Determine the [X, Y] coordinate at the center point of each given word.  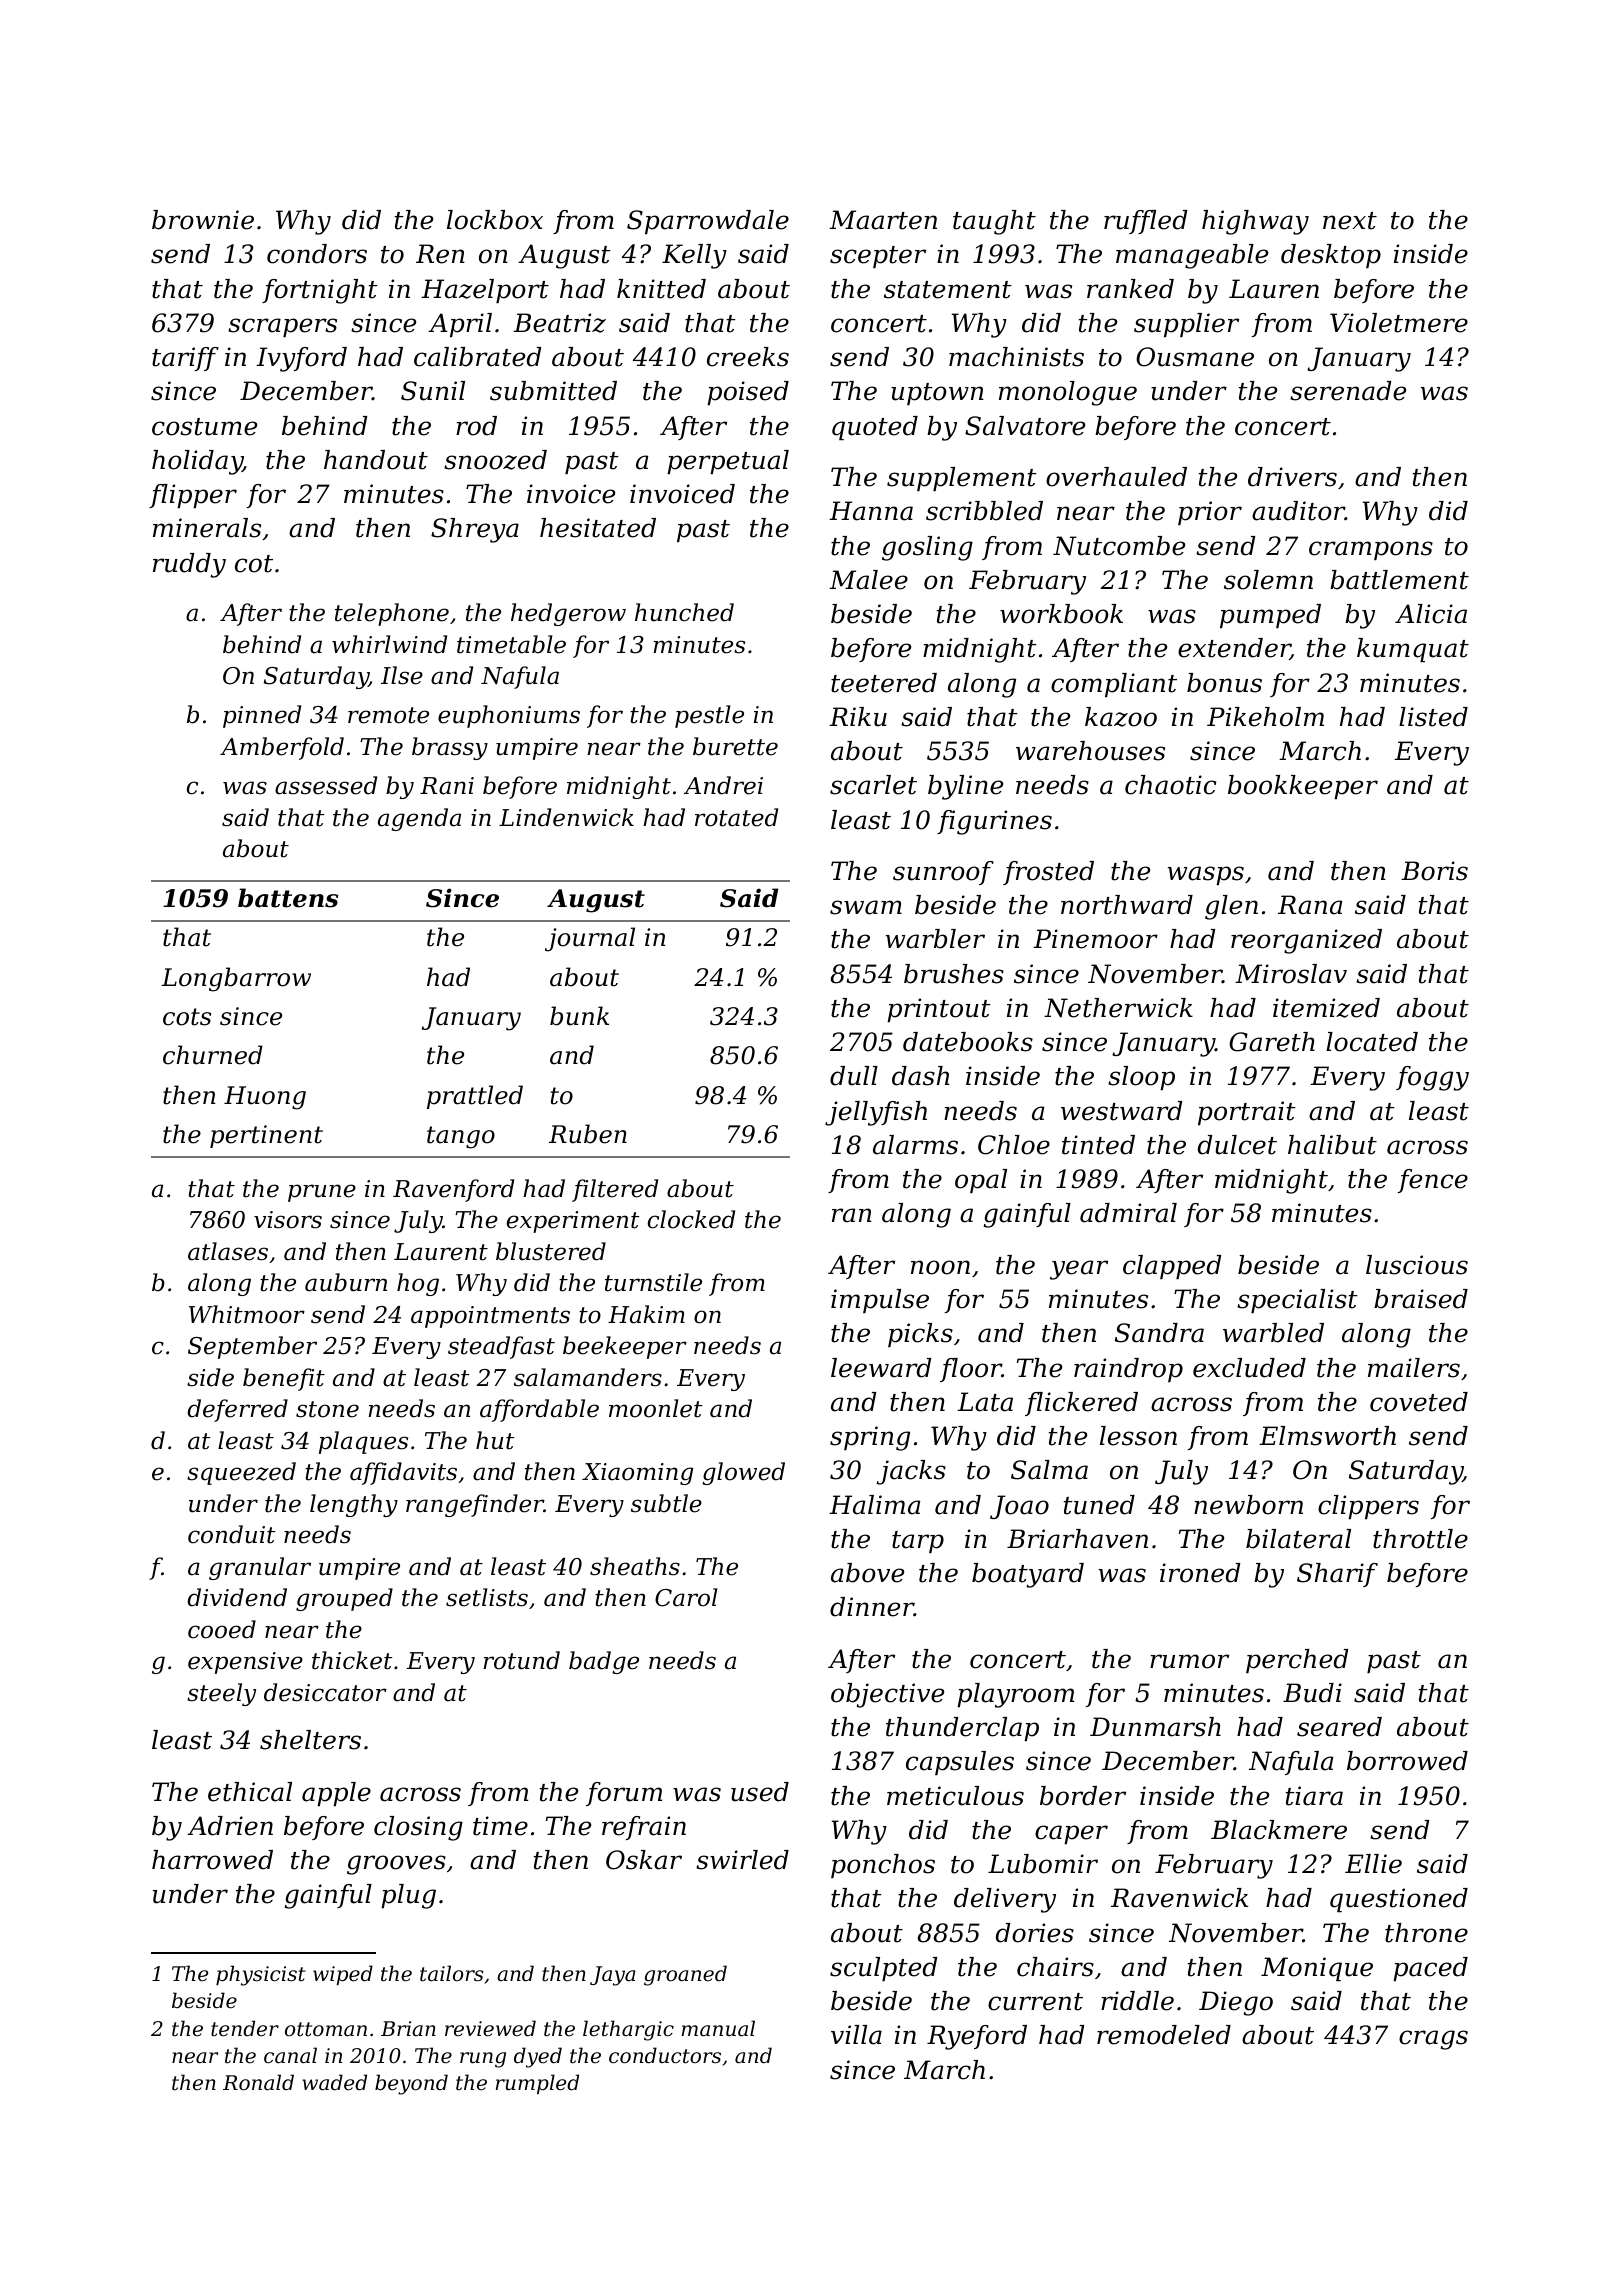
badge [604, 1662]
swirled [742, 1860]
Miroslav [1291, 974]
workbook [1061, 614]
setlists [487, 1597]
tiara [1314, 1796]
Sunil [433, 391]
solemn [1268, 580]
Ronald [258, 2082]
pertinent [266, 1136]
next [1350, 221]
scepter [878, 257]
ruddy [189, 565]
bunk [579, 1016]
